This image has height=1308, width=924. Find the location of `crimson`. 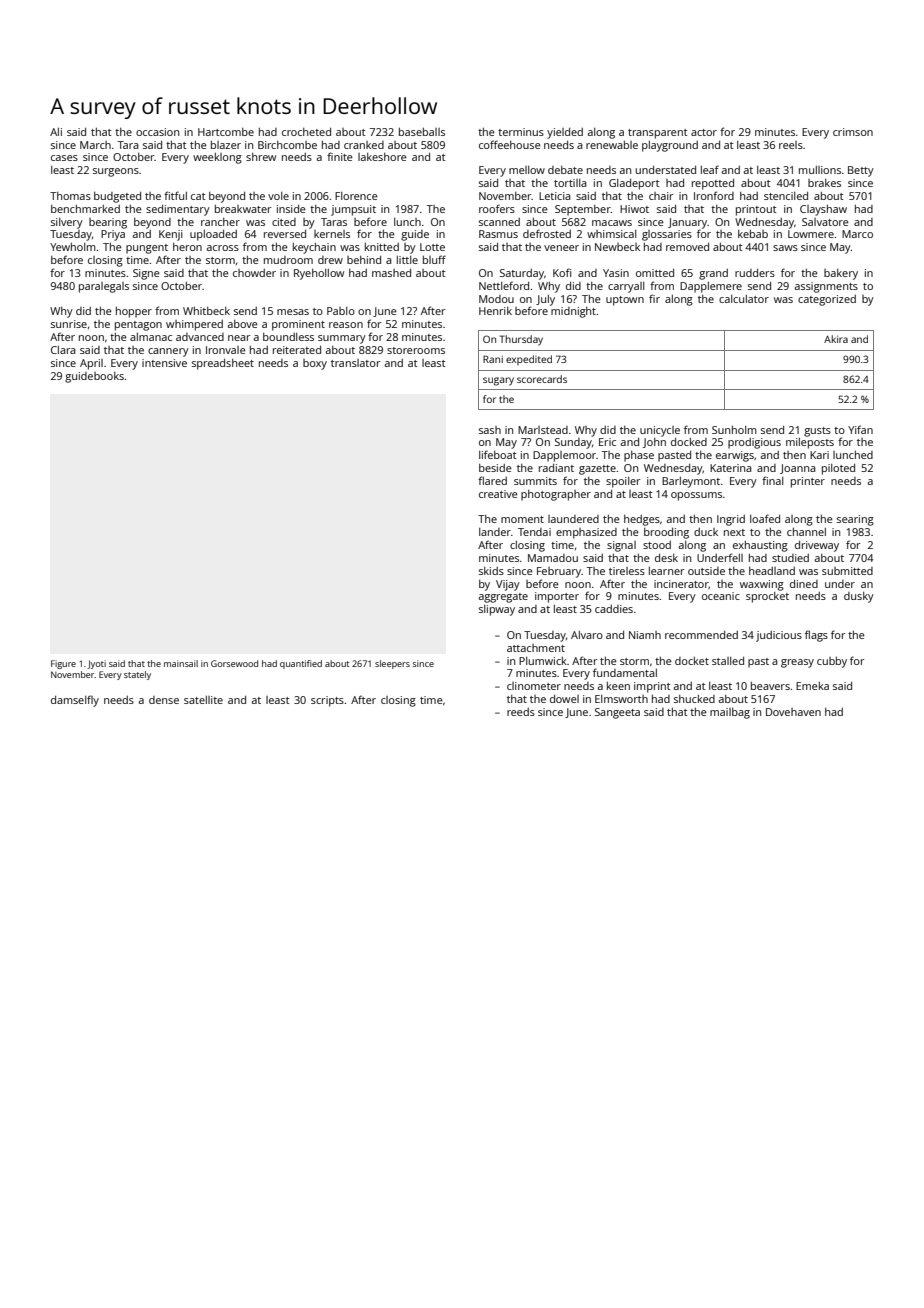

crimson is located at coordinates (853, 132).
